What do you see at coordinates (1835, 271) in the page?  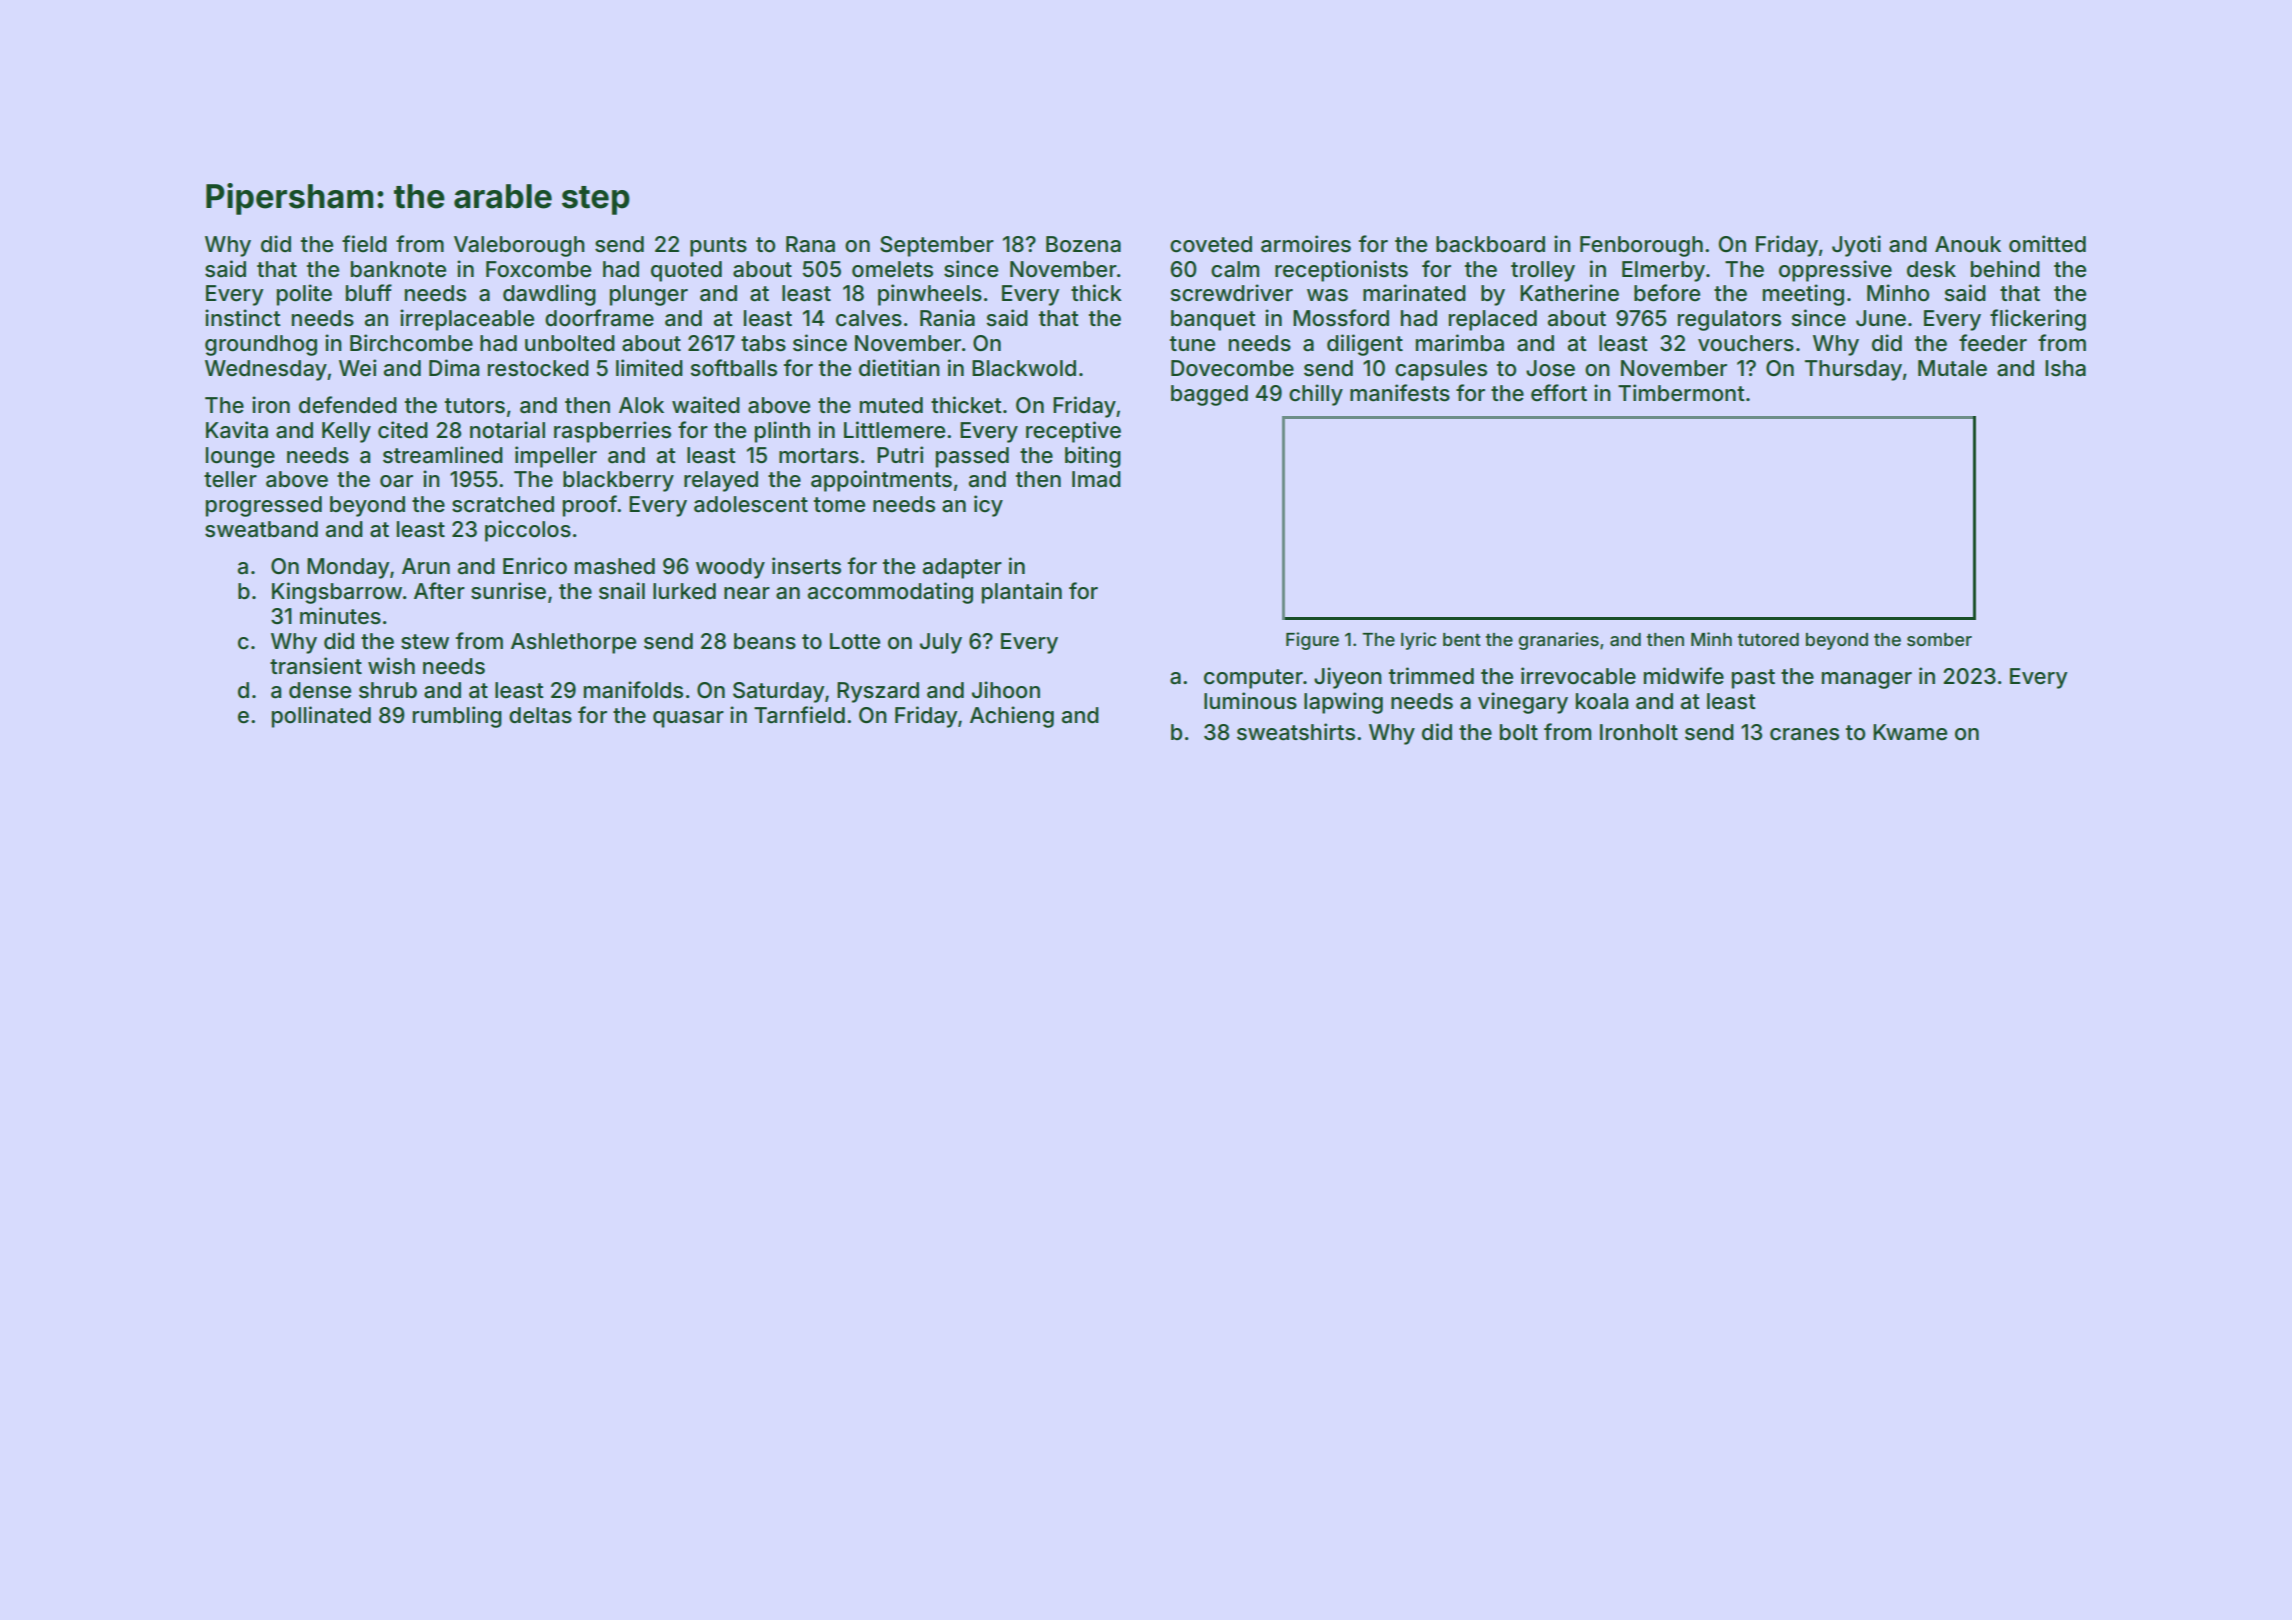 I see `oppressive` at bounding box center [1835, 271].
